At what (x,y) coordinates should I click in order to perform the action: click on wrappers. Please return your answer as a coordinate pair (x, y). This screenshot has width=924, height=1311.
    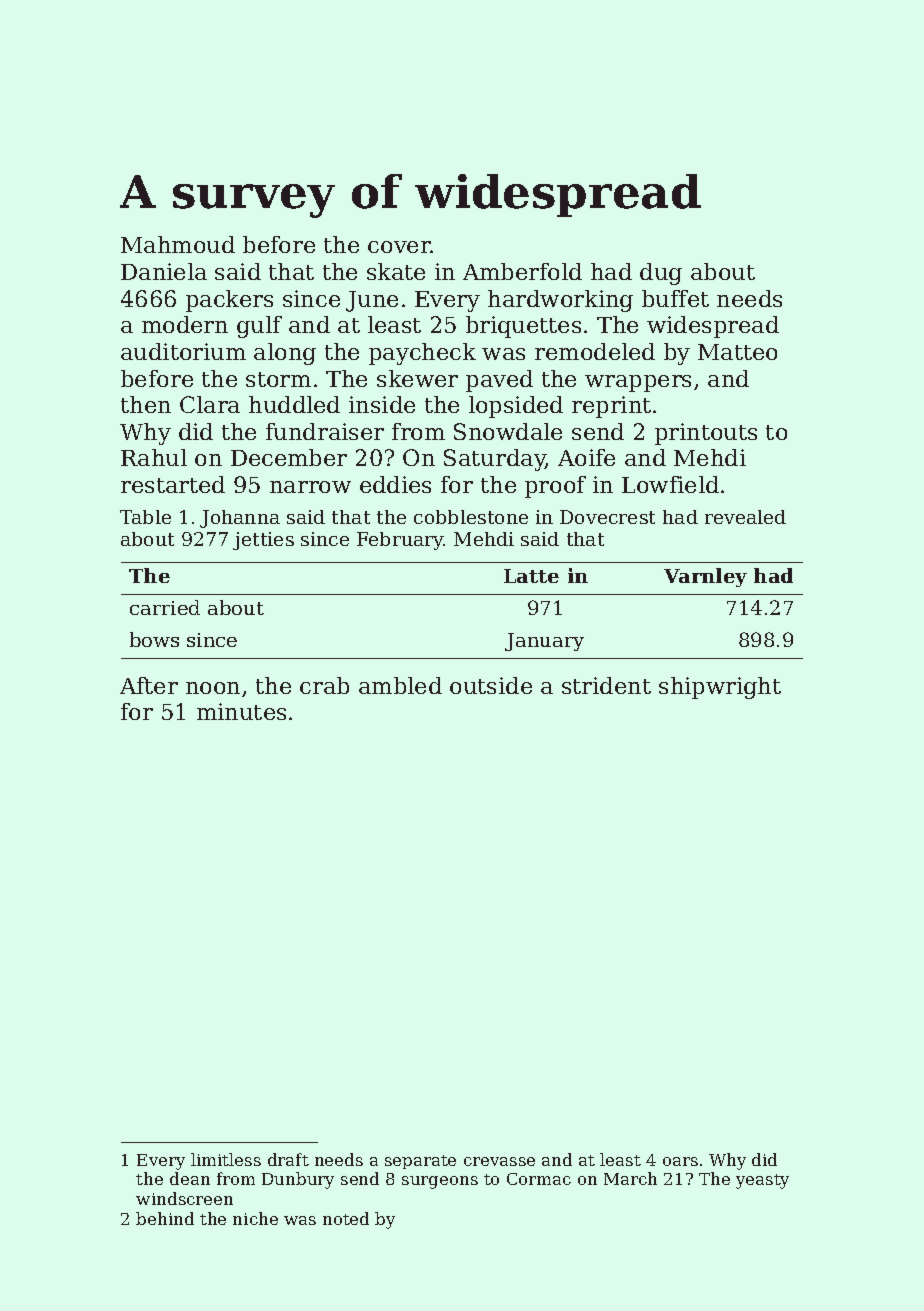
    Looking at the image, I should click on (638, 383).
